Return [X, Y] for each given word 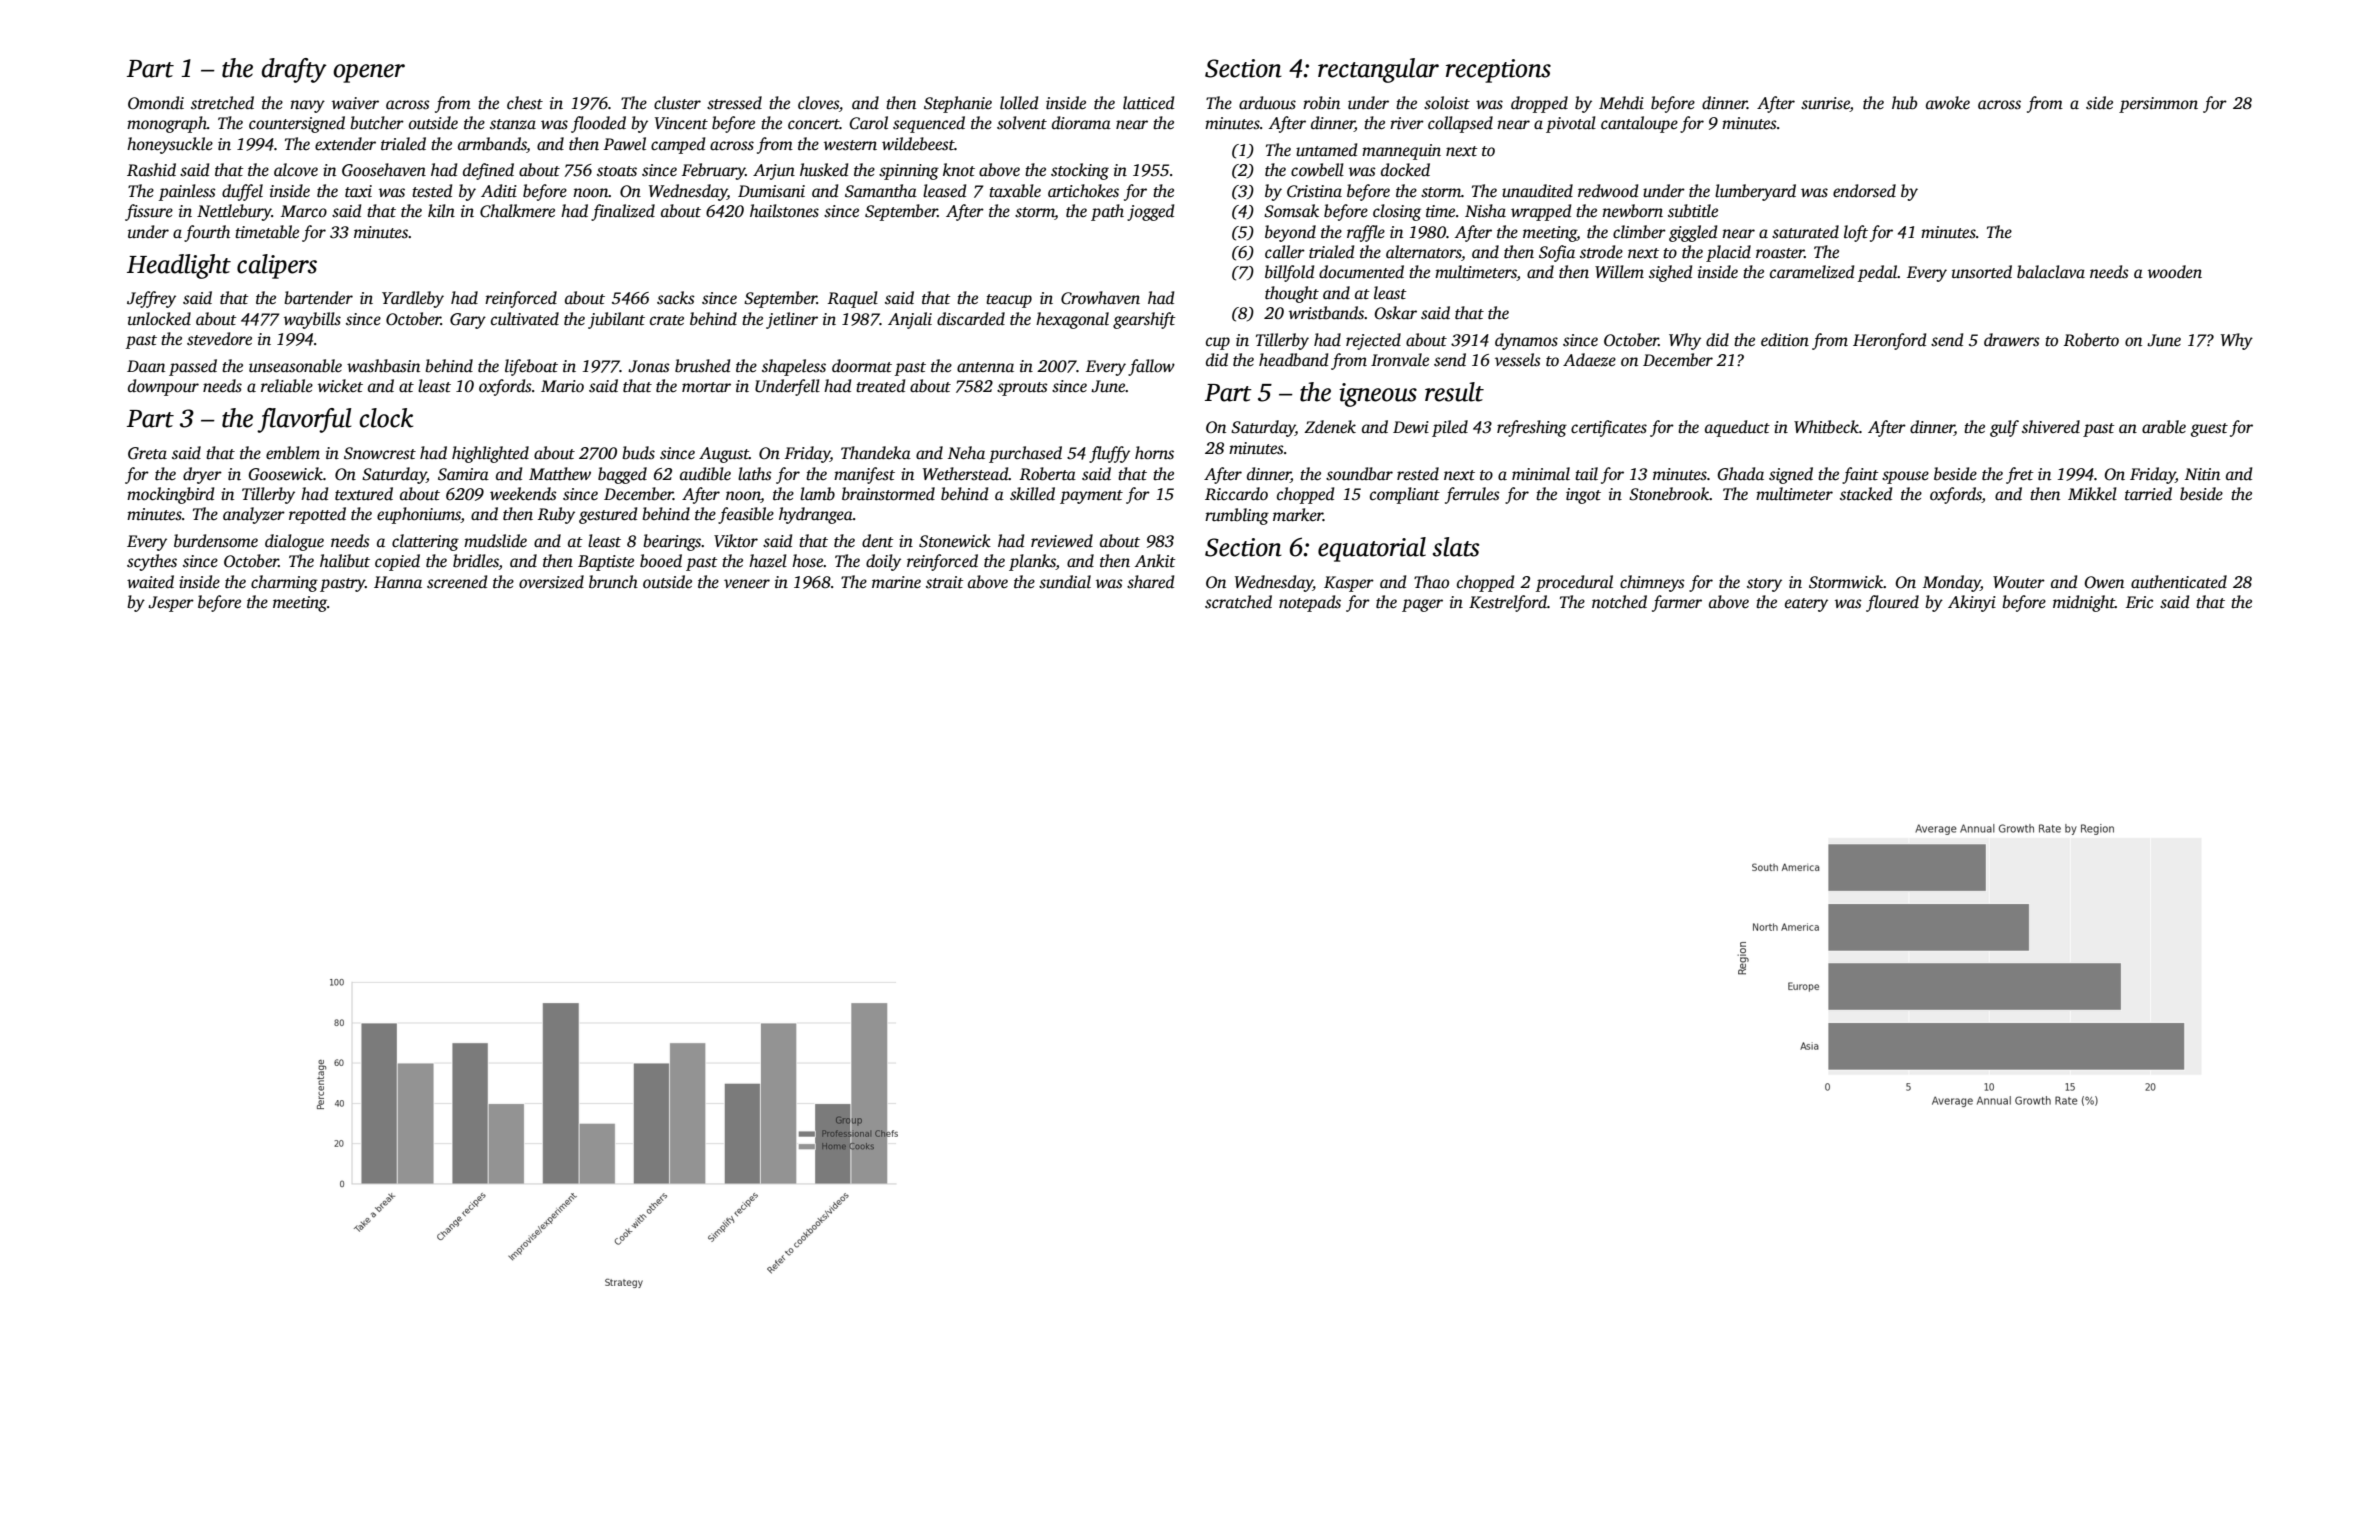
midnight [2084, 603]
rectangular [1378, 70]
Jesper [171, 604]
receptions [1498, 71]
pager [1422, 605]
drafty [294, 70]
